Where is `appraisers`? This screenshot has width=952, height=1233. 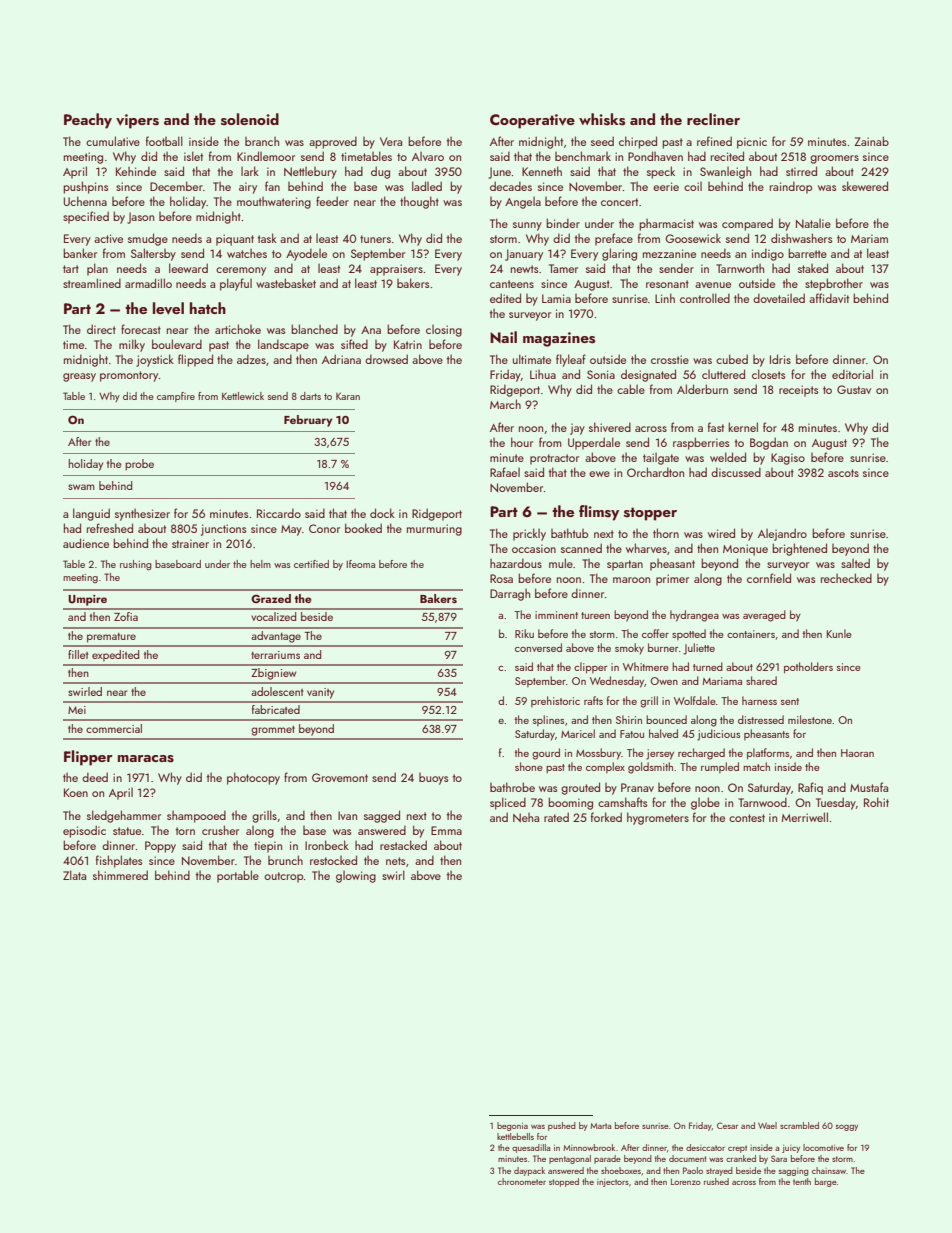
appraisers is located at coordinates (396, 270).
